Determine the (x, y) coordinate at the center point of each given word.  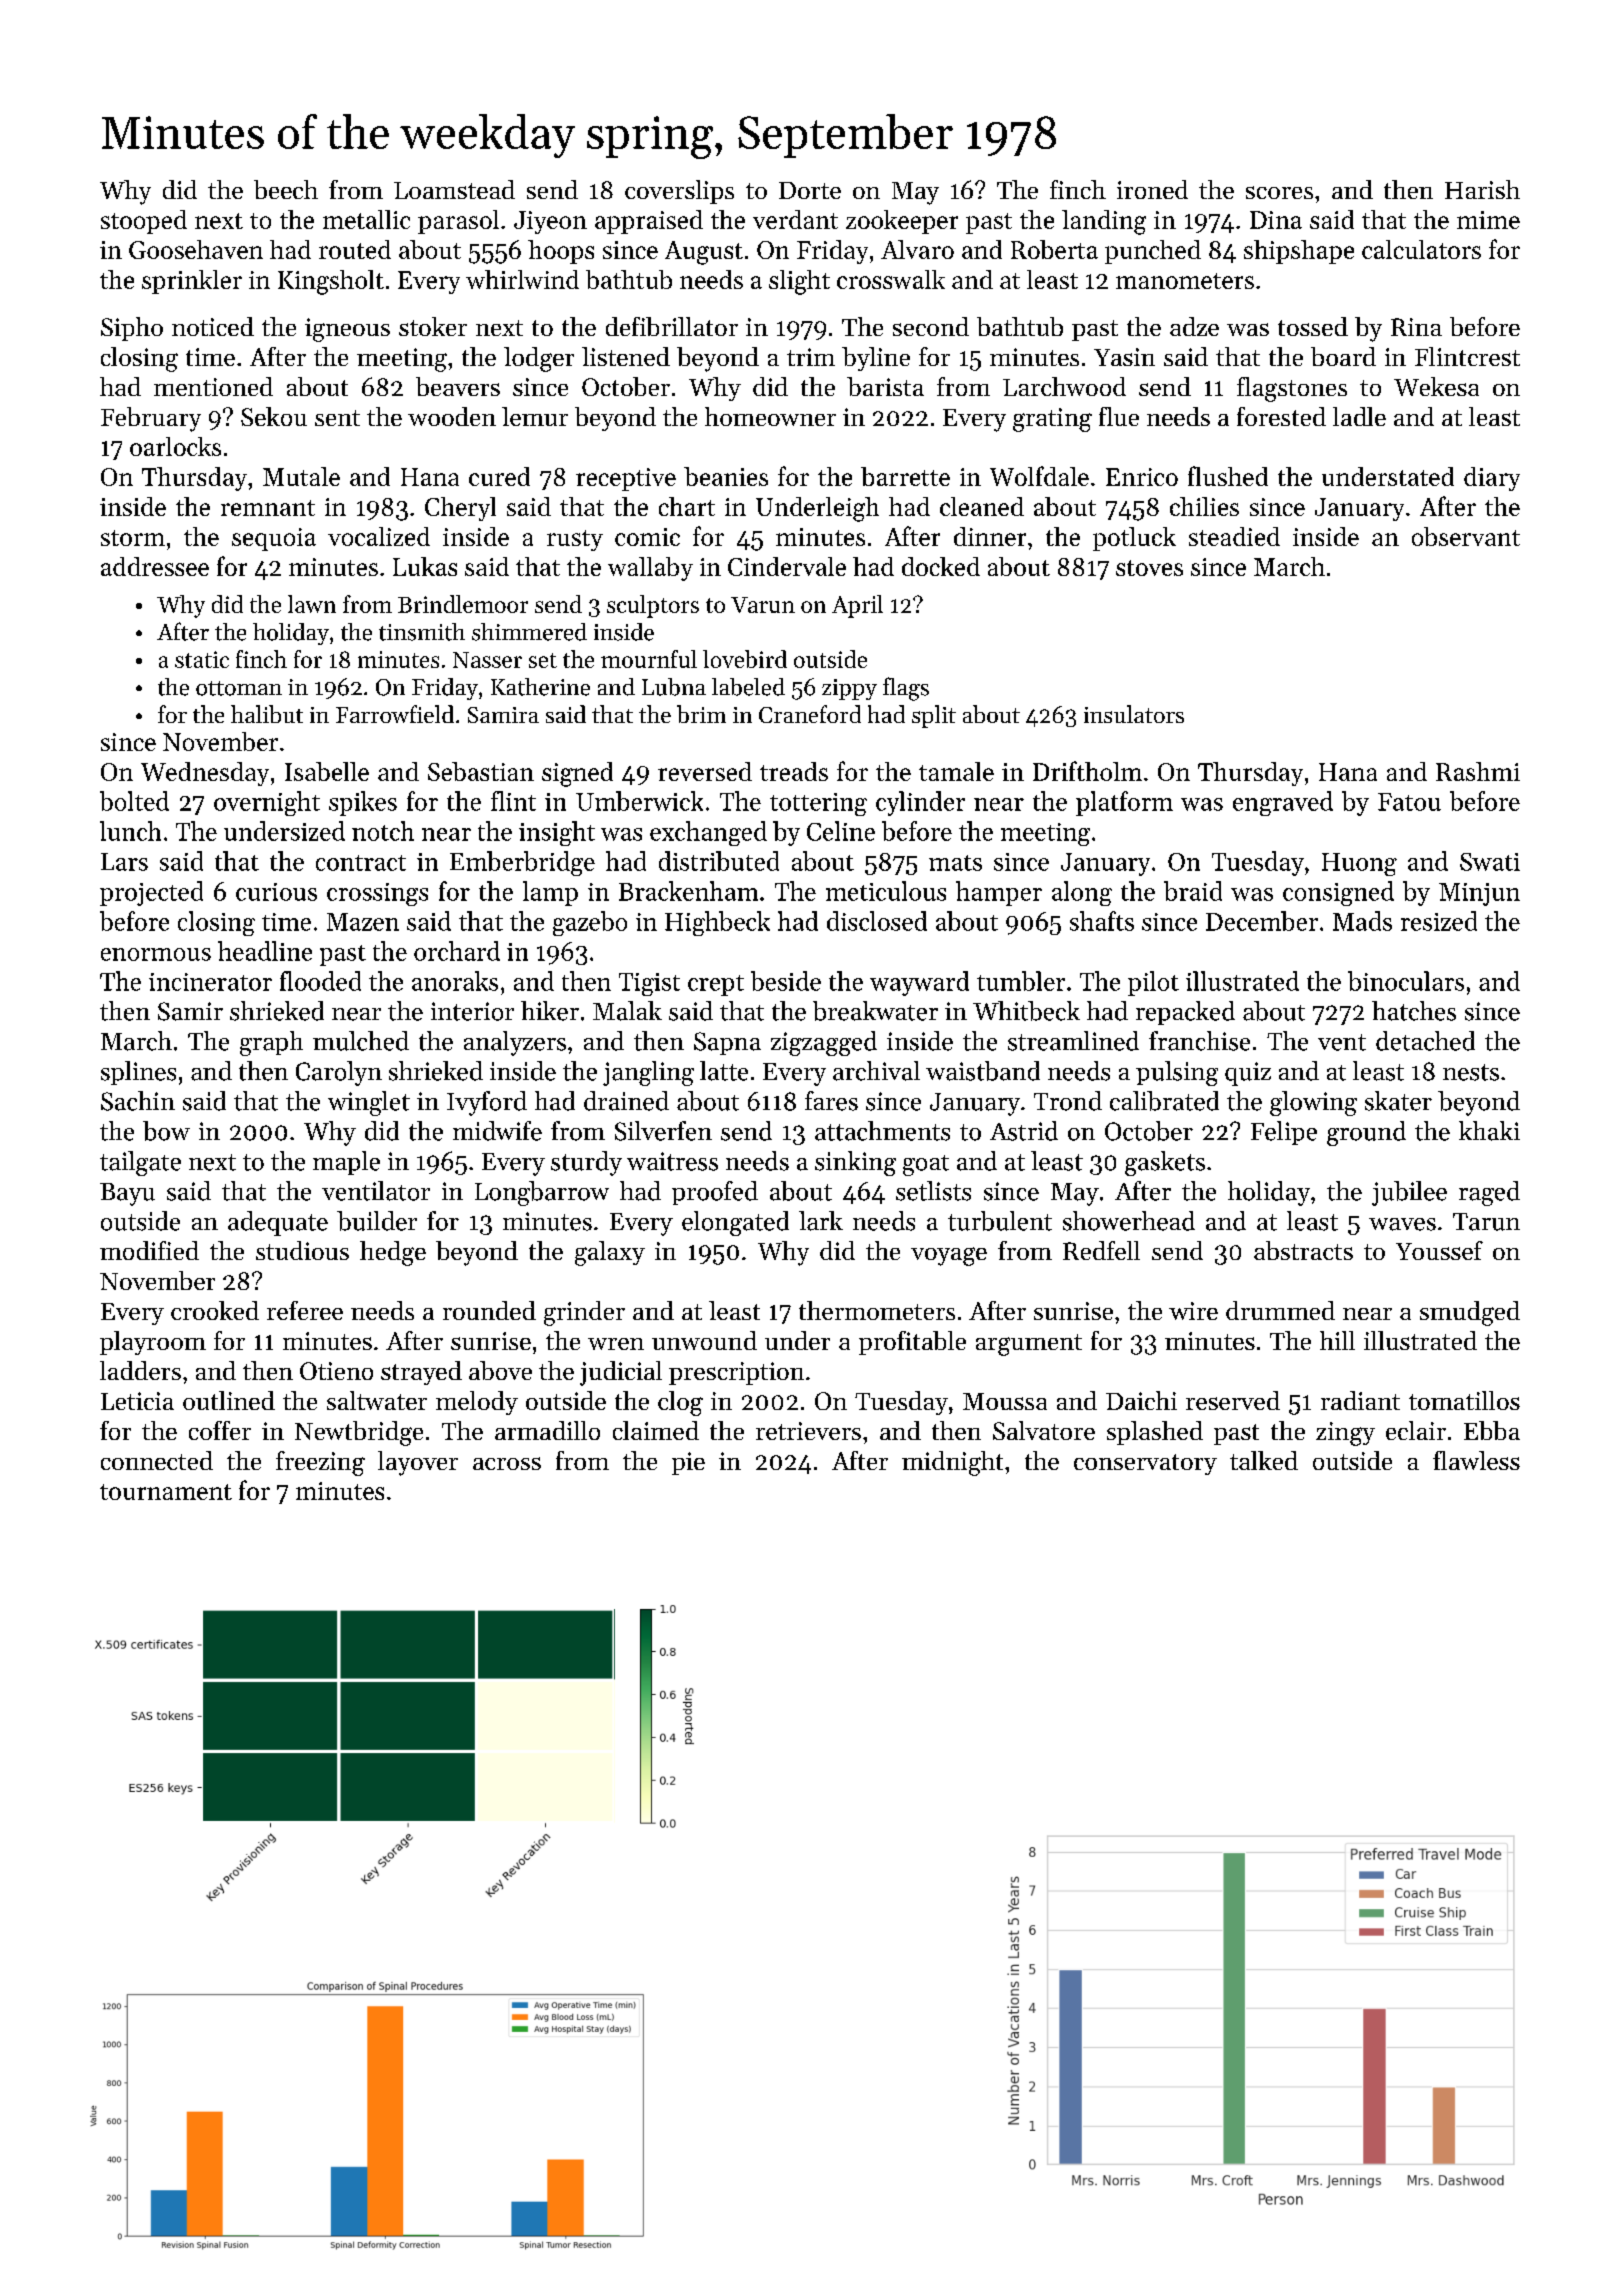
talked (1264, 1460)
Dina (1276, 220)
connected (157, 1460)
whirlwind (522, 279)
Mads (1362, 921)
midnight (952, 1463)
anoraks (455, 981)
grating (1052, 420)
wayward (919, 983)
